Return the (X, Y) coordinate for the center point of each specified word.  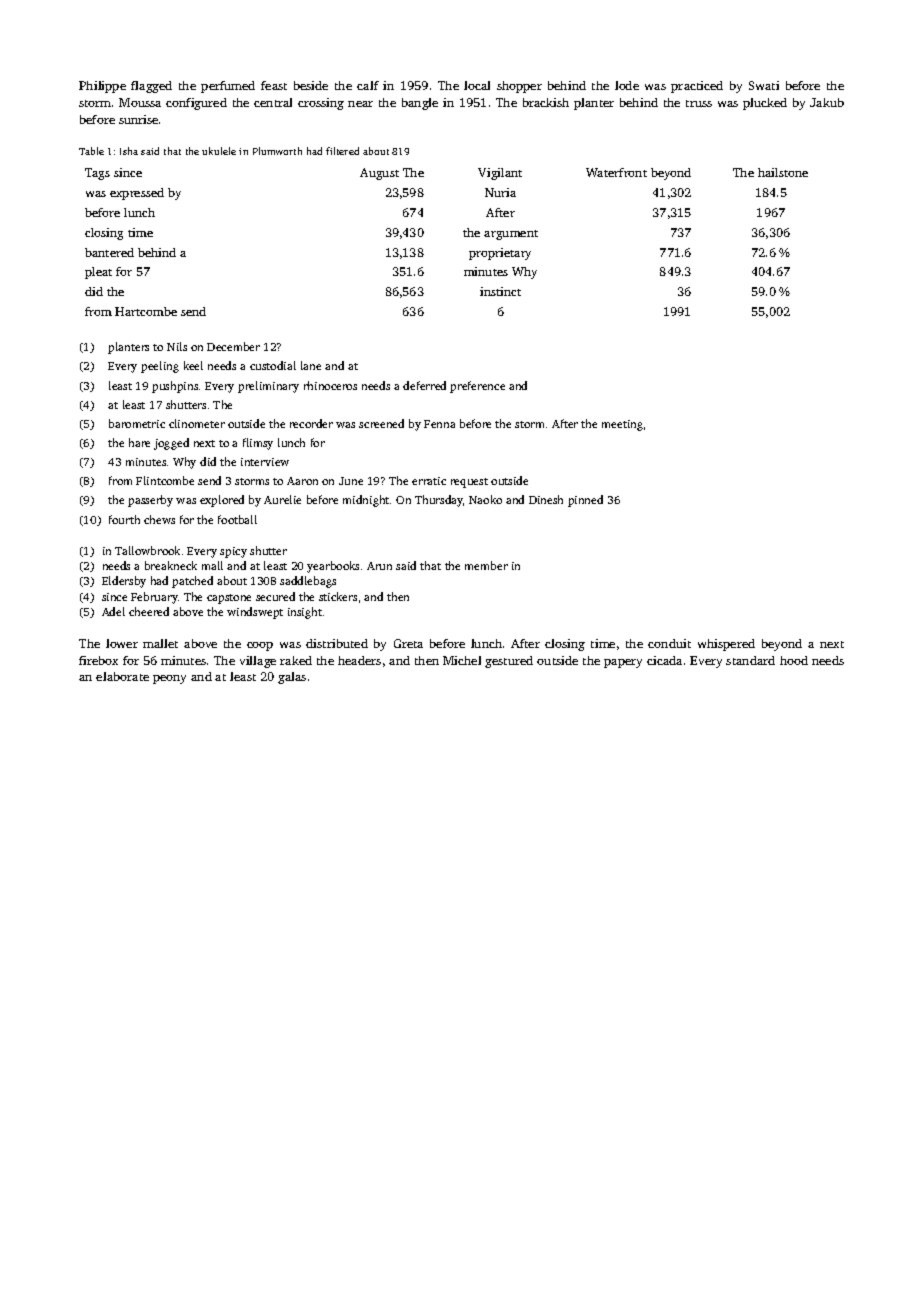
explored (222, 501)
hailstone (783, 172)
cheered (149, 611)
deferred (424, 385)
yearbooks (333, 567)
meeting (622, 425)
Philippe (102, 87)
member (486, 565)
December (233, 346)
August (379, 174)
